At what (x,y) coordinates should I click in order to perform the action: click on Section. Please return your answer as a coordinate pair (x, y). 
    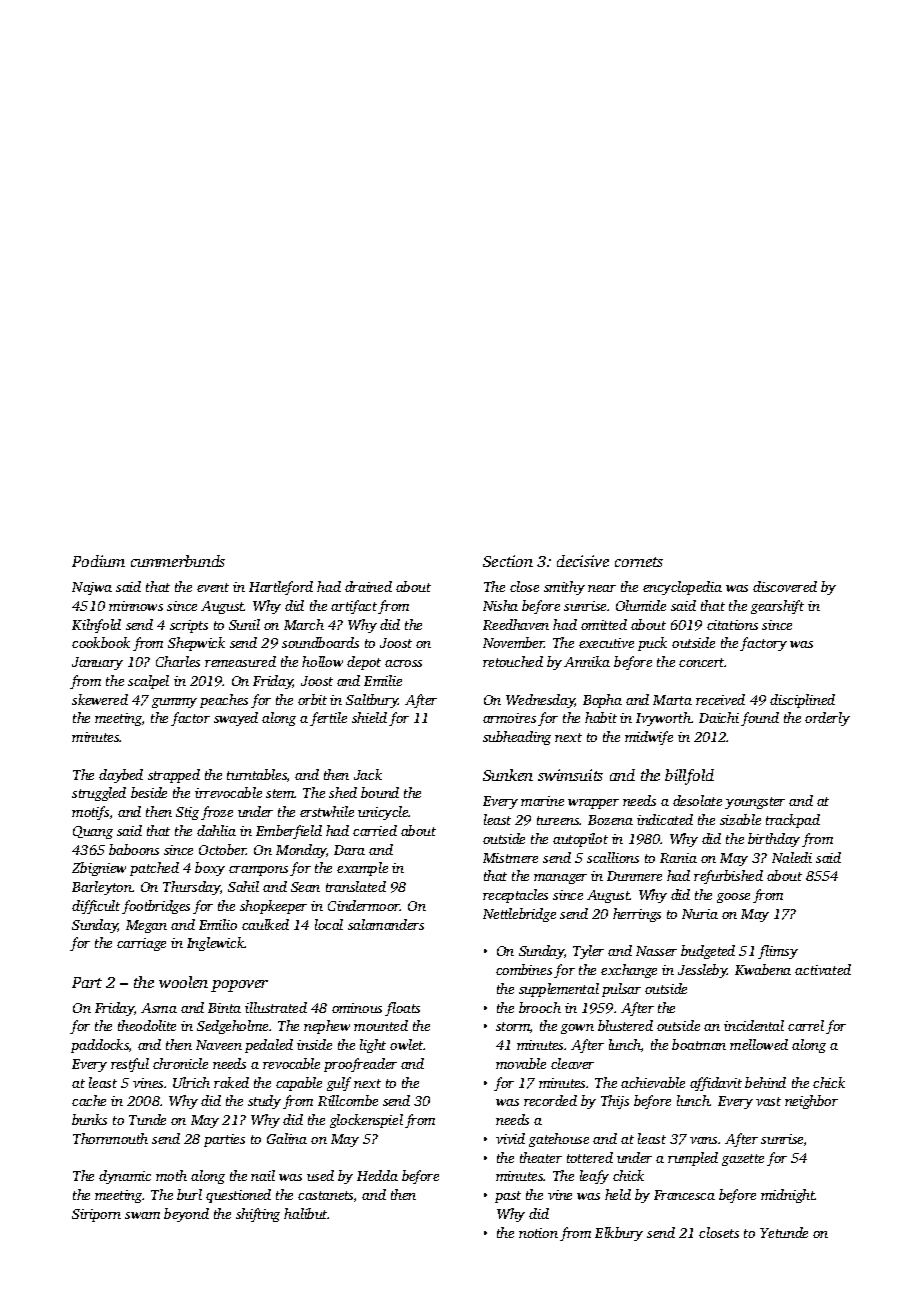
    Looking at the image, I should click on (508, 561).
